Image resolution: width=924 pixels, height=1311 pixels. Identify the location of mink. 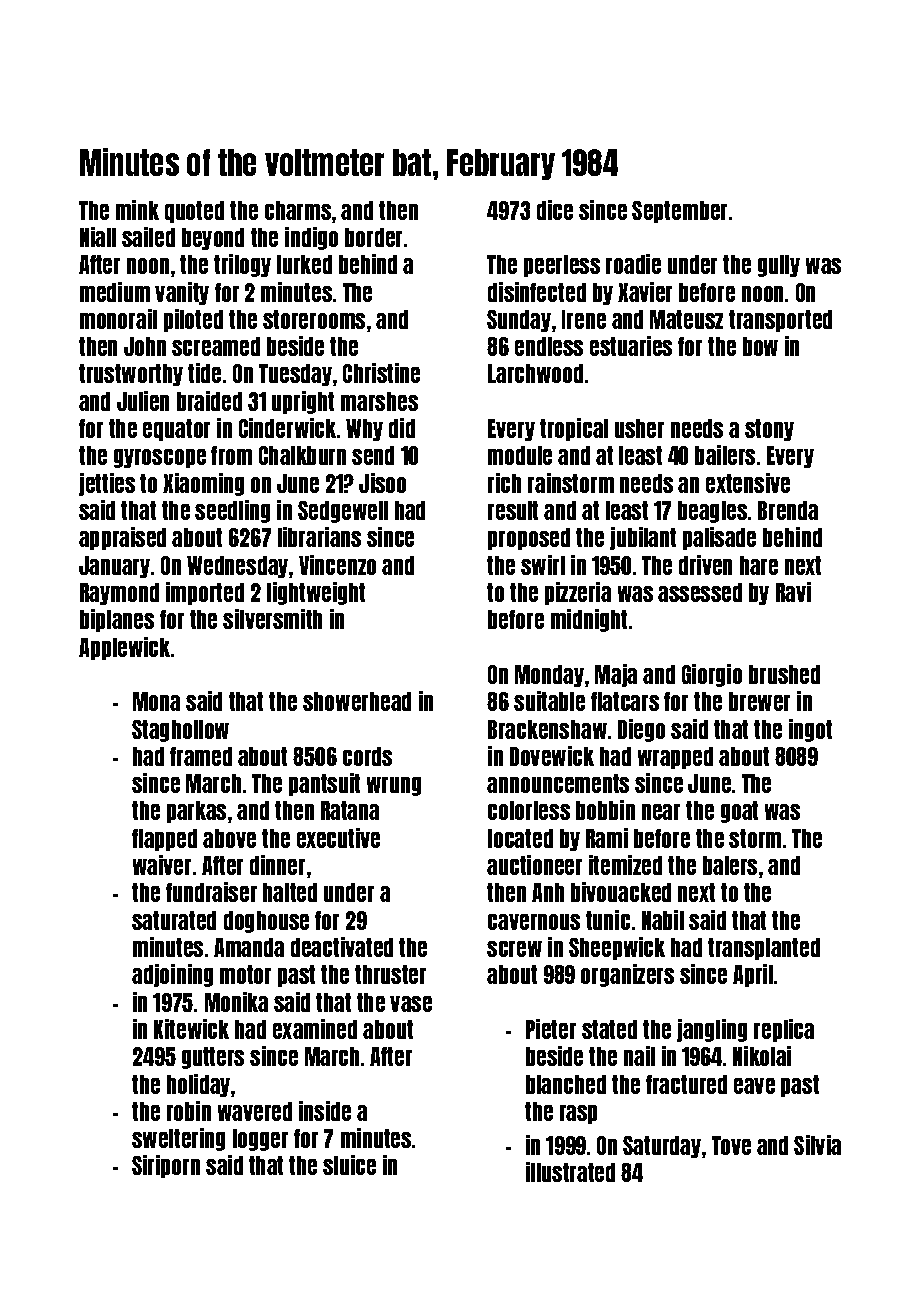
(137, 210).
